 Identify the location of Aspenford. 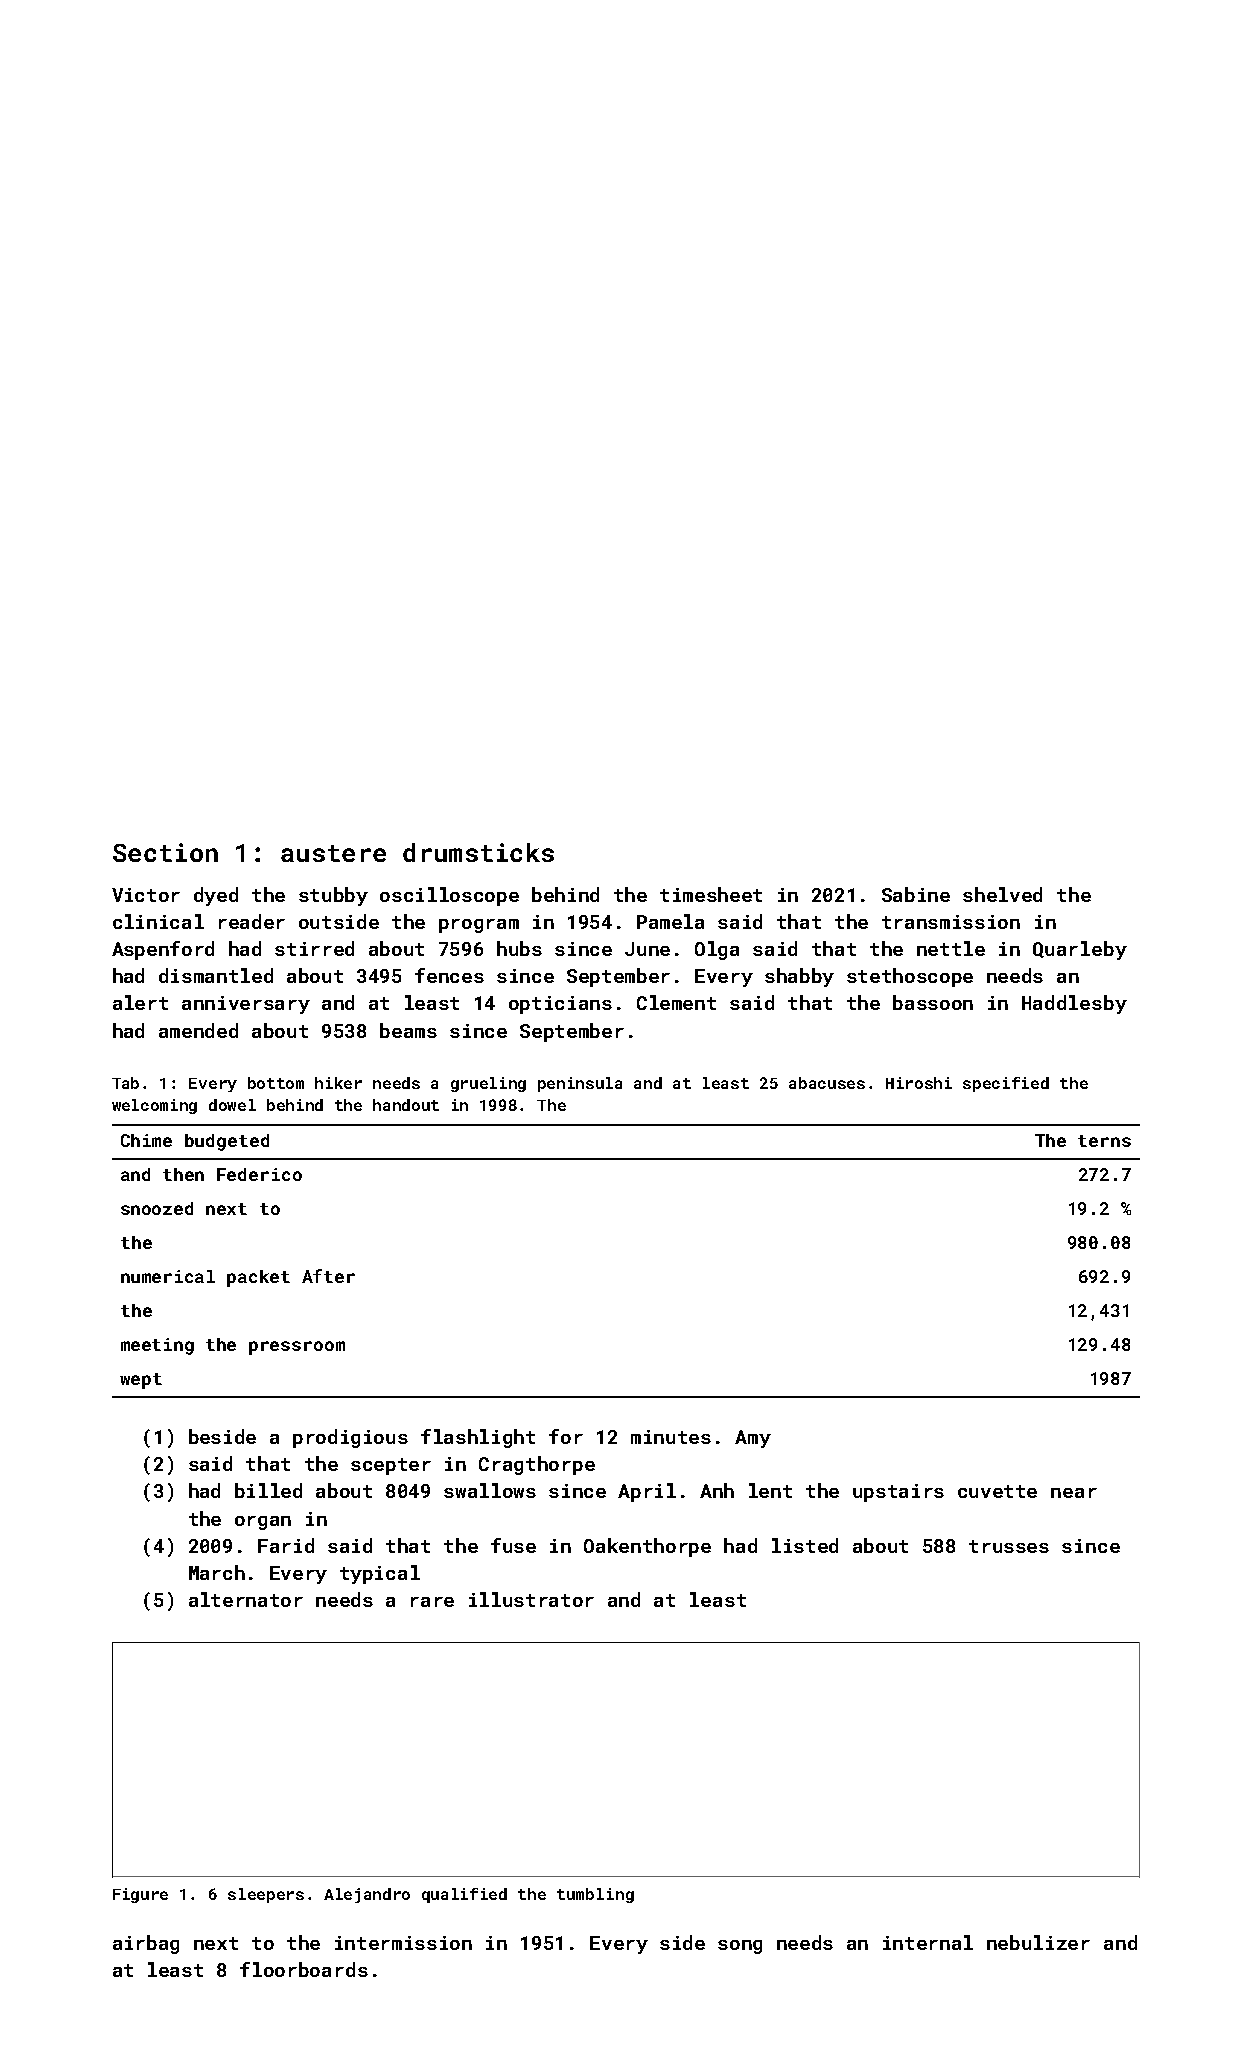
(163, 950).
